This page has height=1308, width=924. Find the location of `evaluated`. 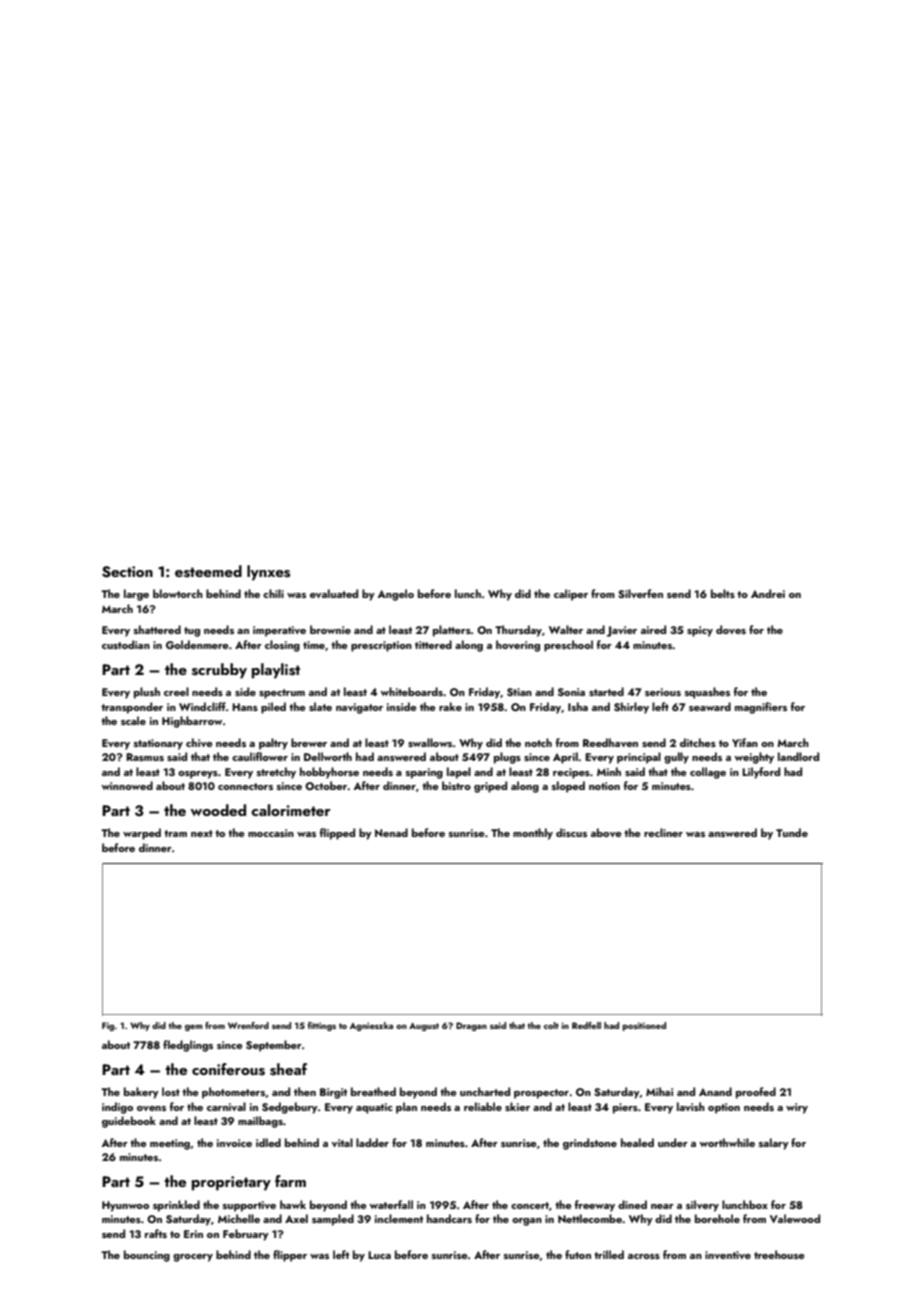

evaluated is located at coordinates (334, 593).
